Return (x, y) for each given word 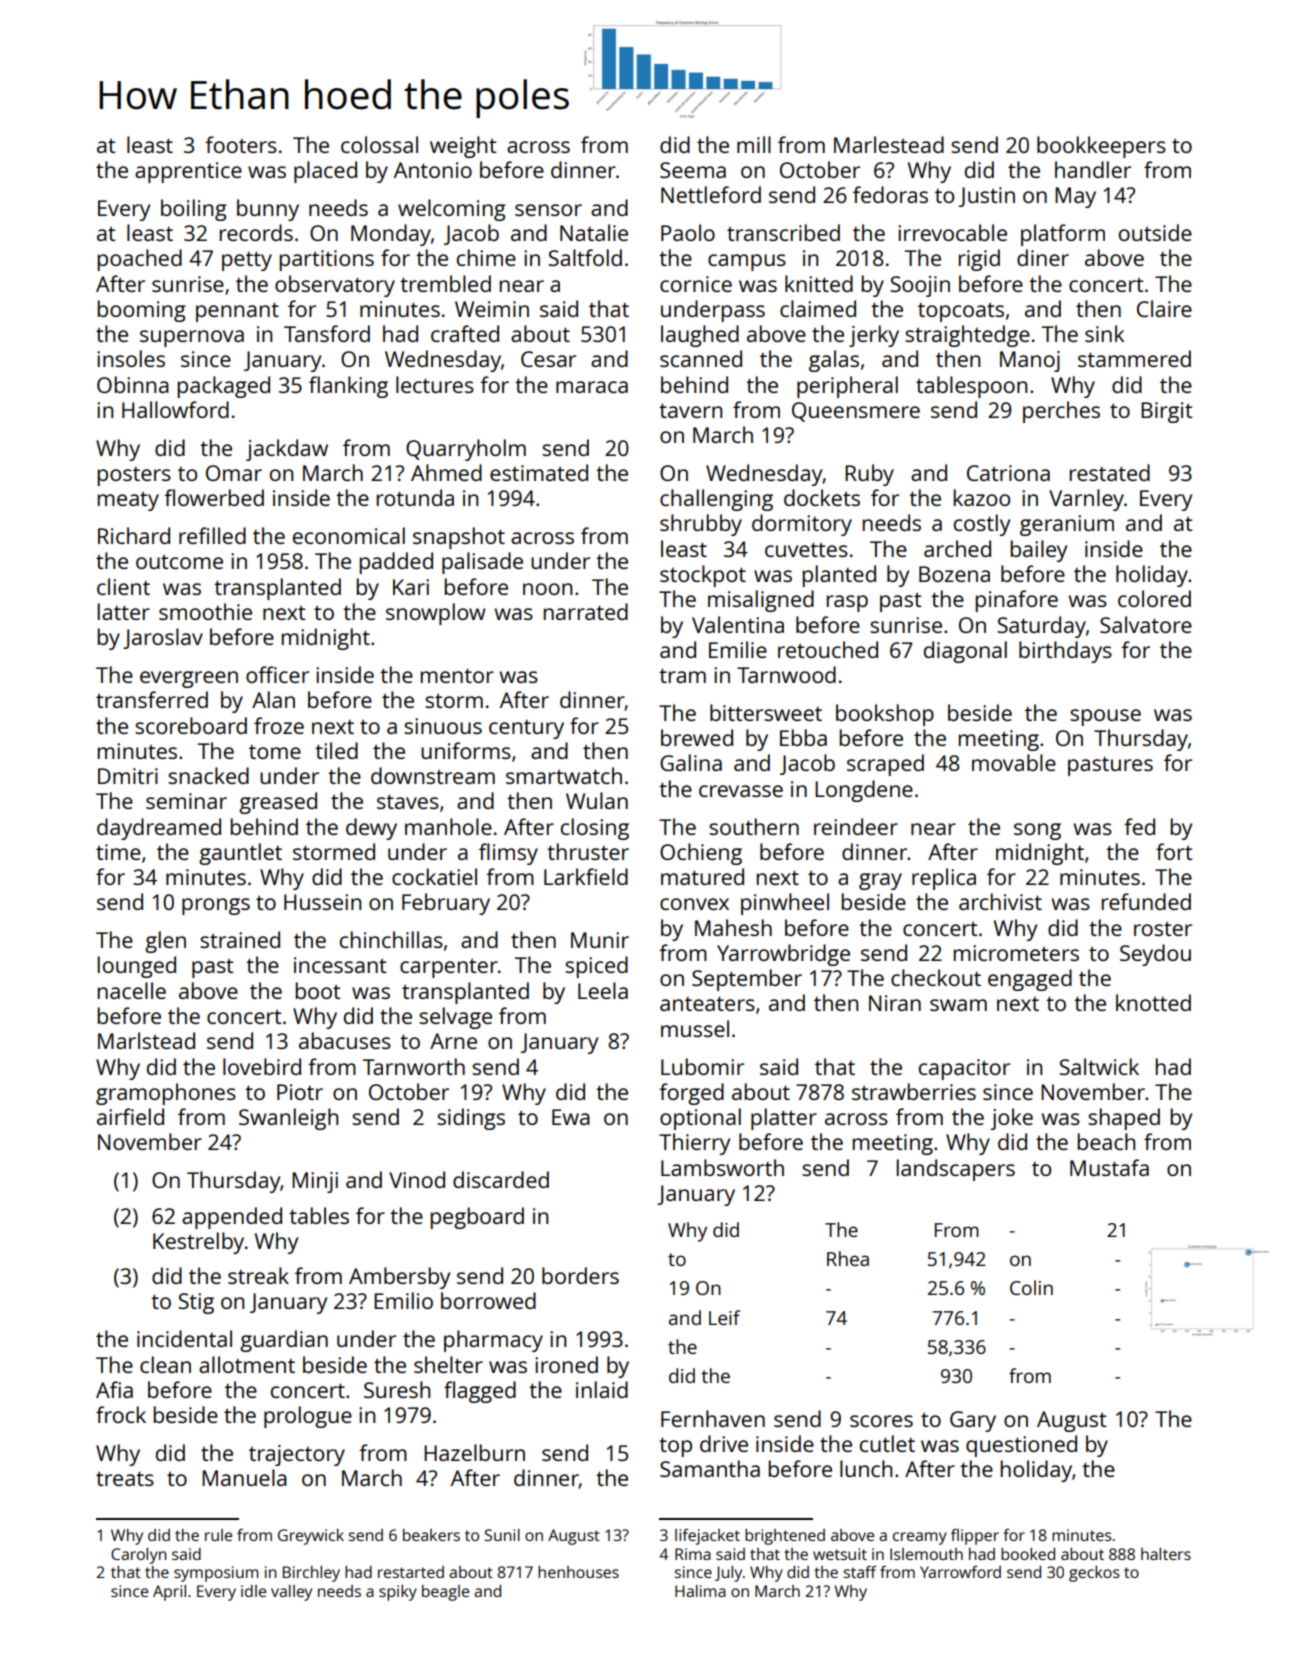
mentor (457, 675)
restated (1110, 472)
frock (121, 1414)
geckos (1094, 1574)
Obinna (133, 384)
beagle (445, 1593)
